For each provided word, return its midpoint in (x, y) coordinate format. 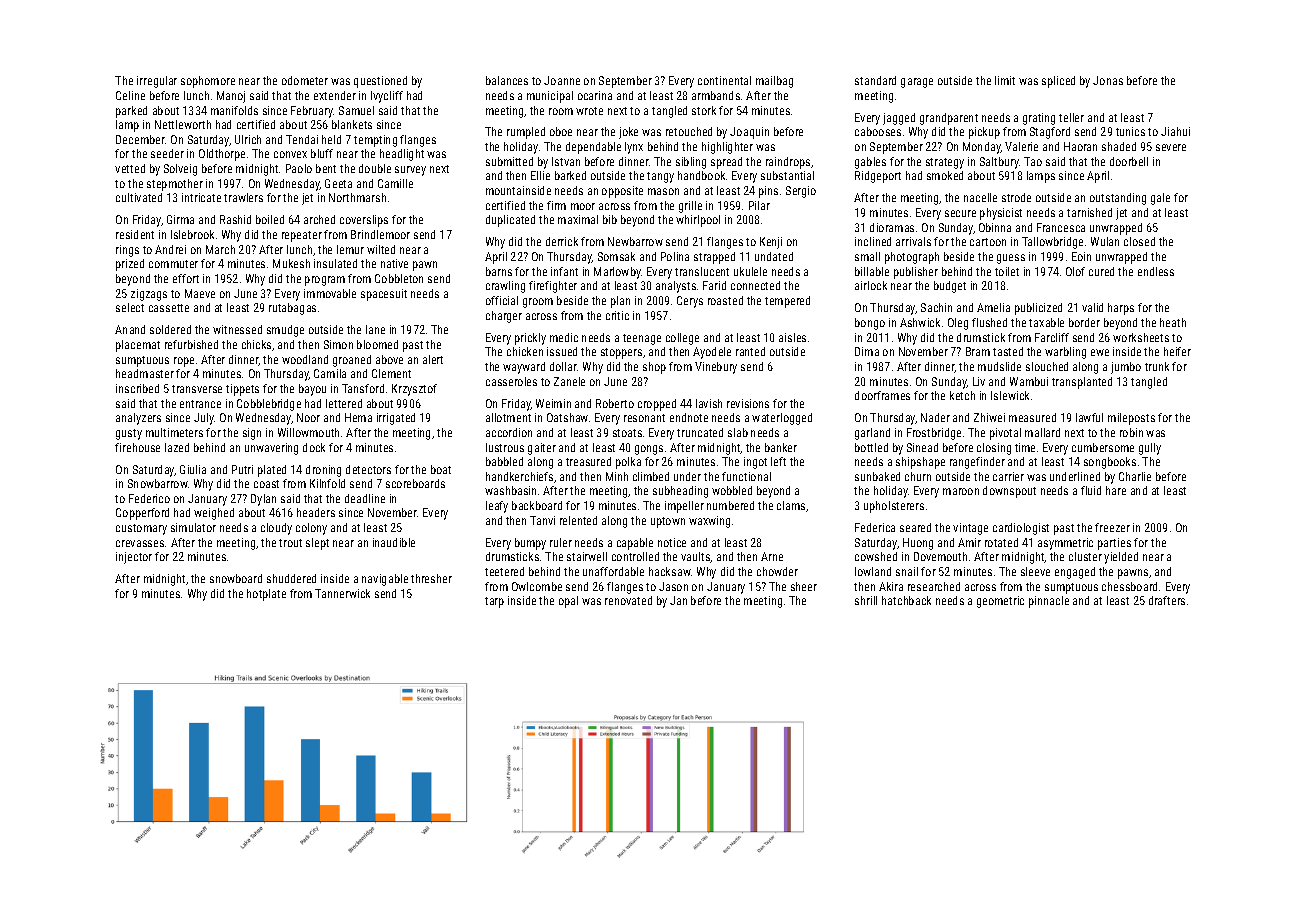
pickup (984, 133)
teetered (504, 571)
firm (556, 205)
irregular (157, 82)
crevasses (140, 543)
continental (724, 80)
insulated (335, 263)
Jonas (1108, 80)
